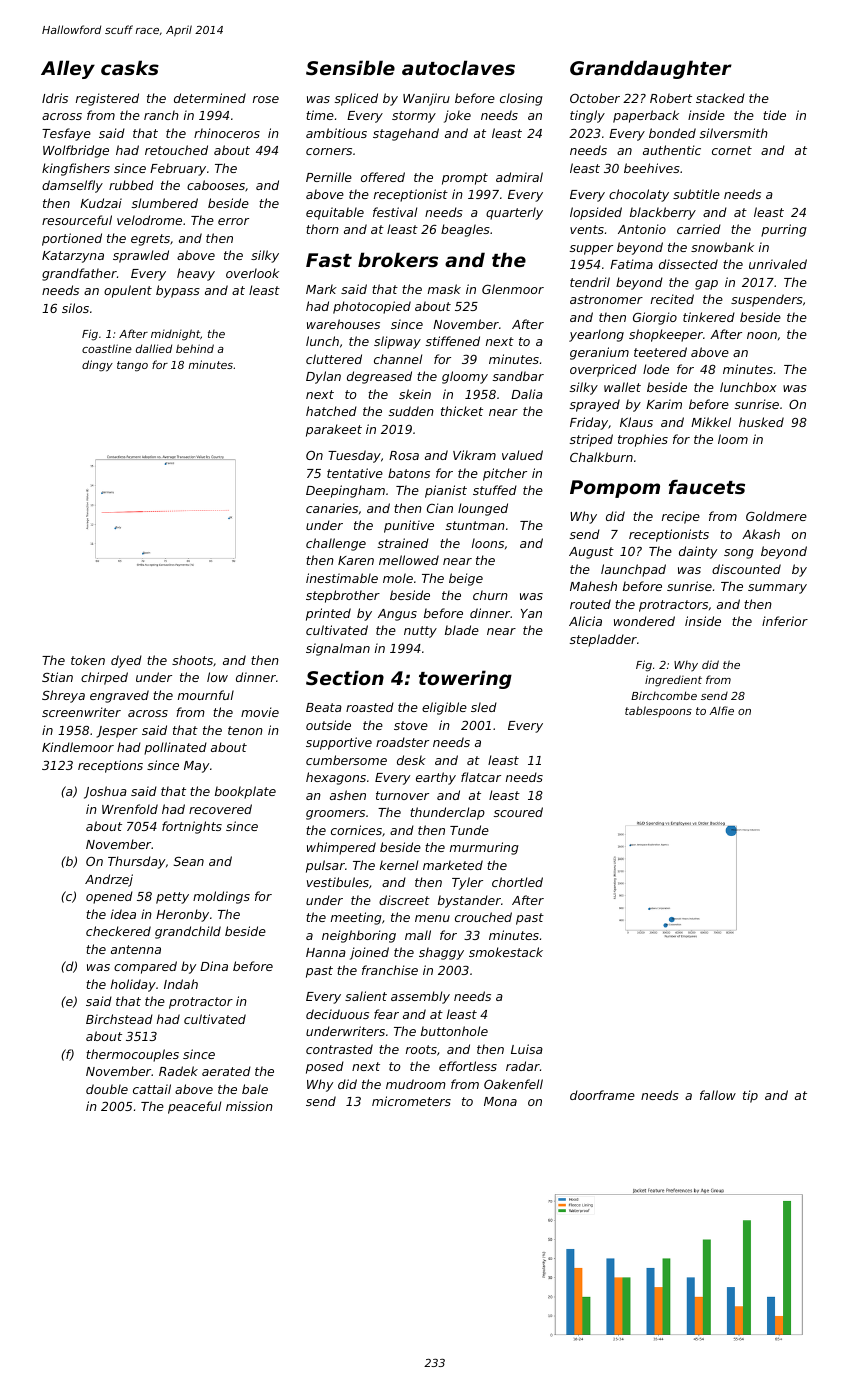  I want to click on micrometers, so click(411, 1101).
